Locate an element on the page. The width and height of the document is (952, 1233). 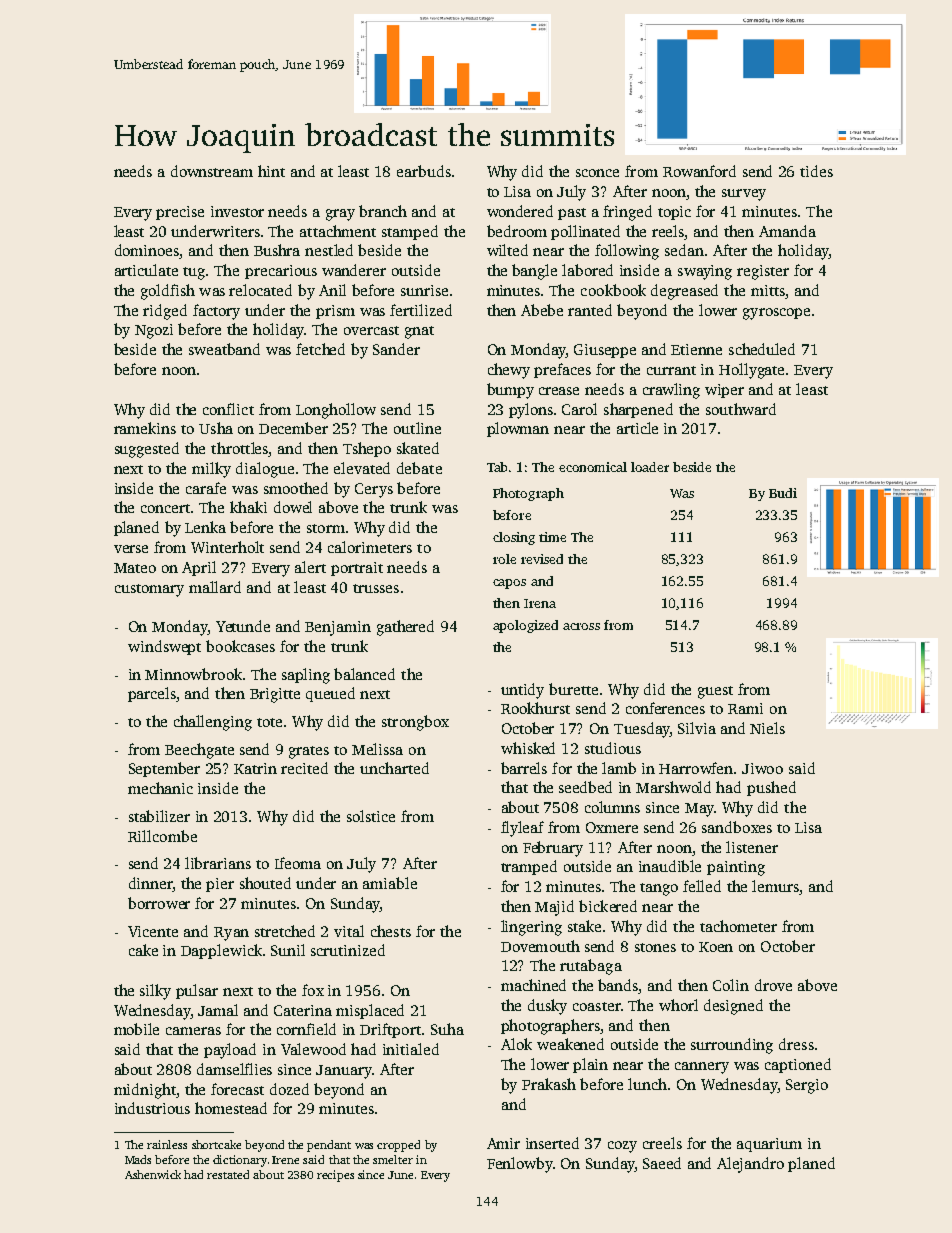
aquarium is located at coordinates (769, 1145).
